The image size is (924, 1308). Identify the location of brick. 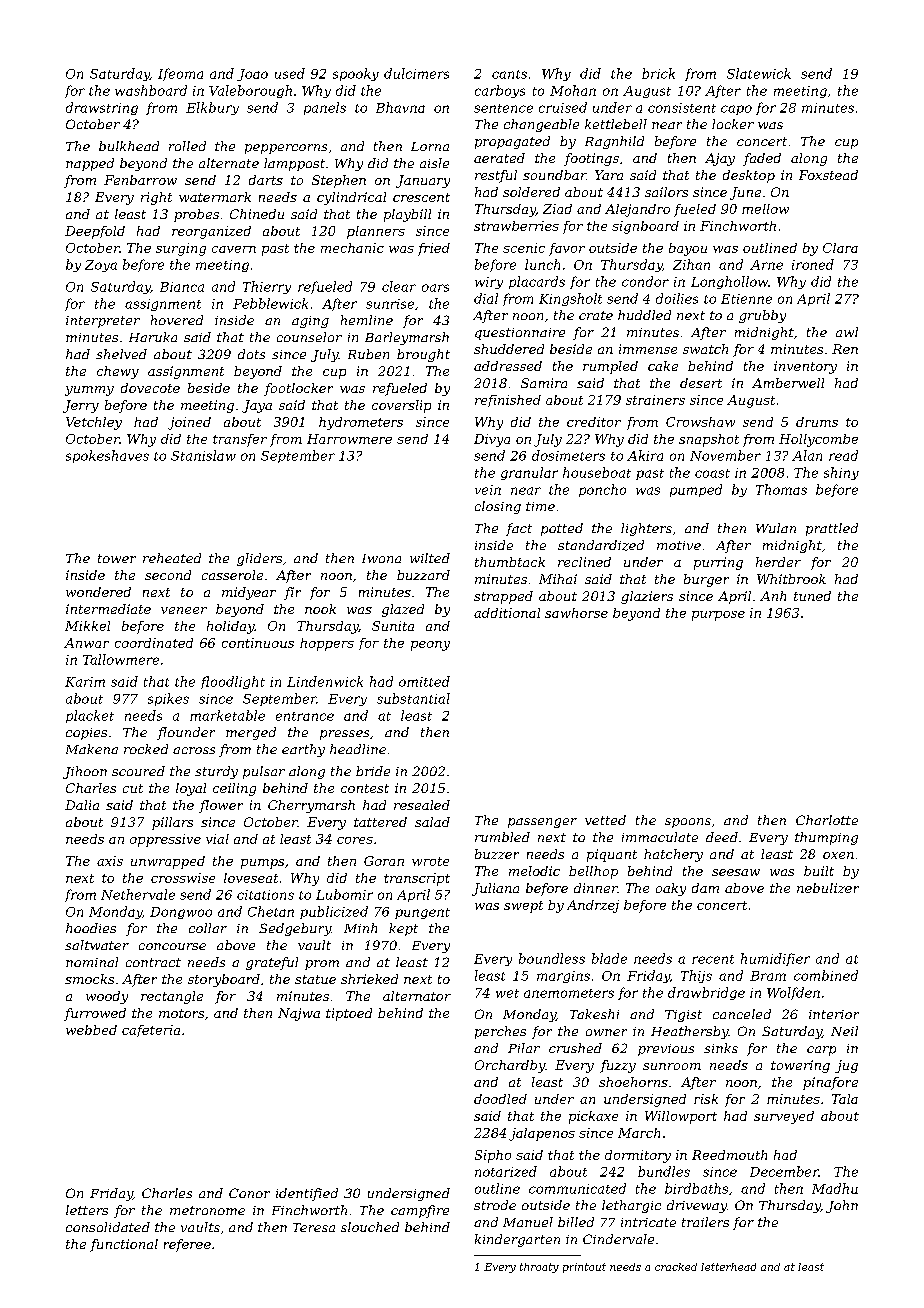
(658, 73).
